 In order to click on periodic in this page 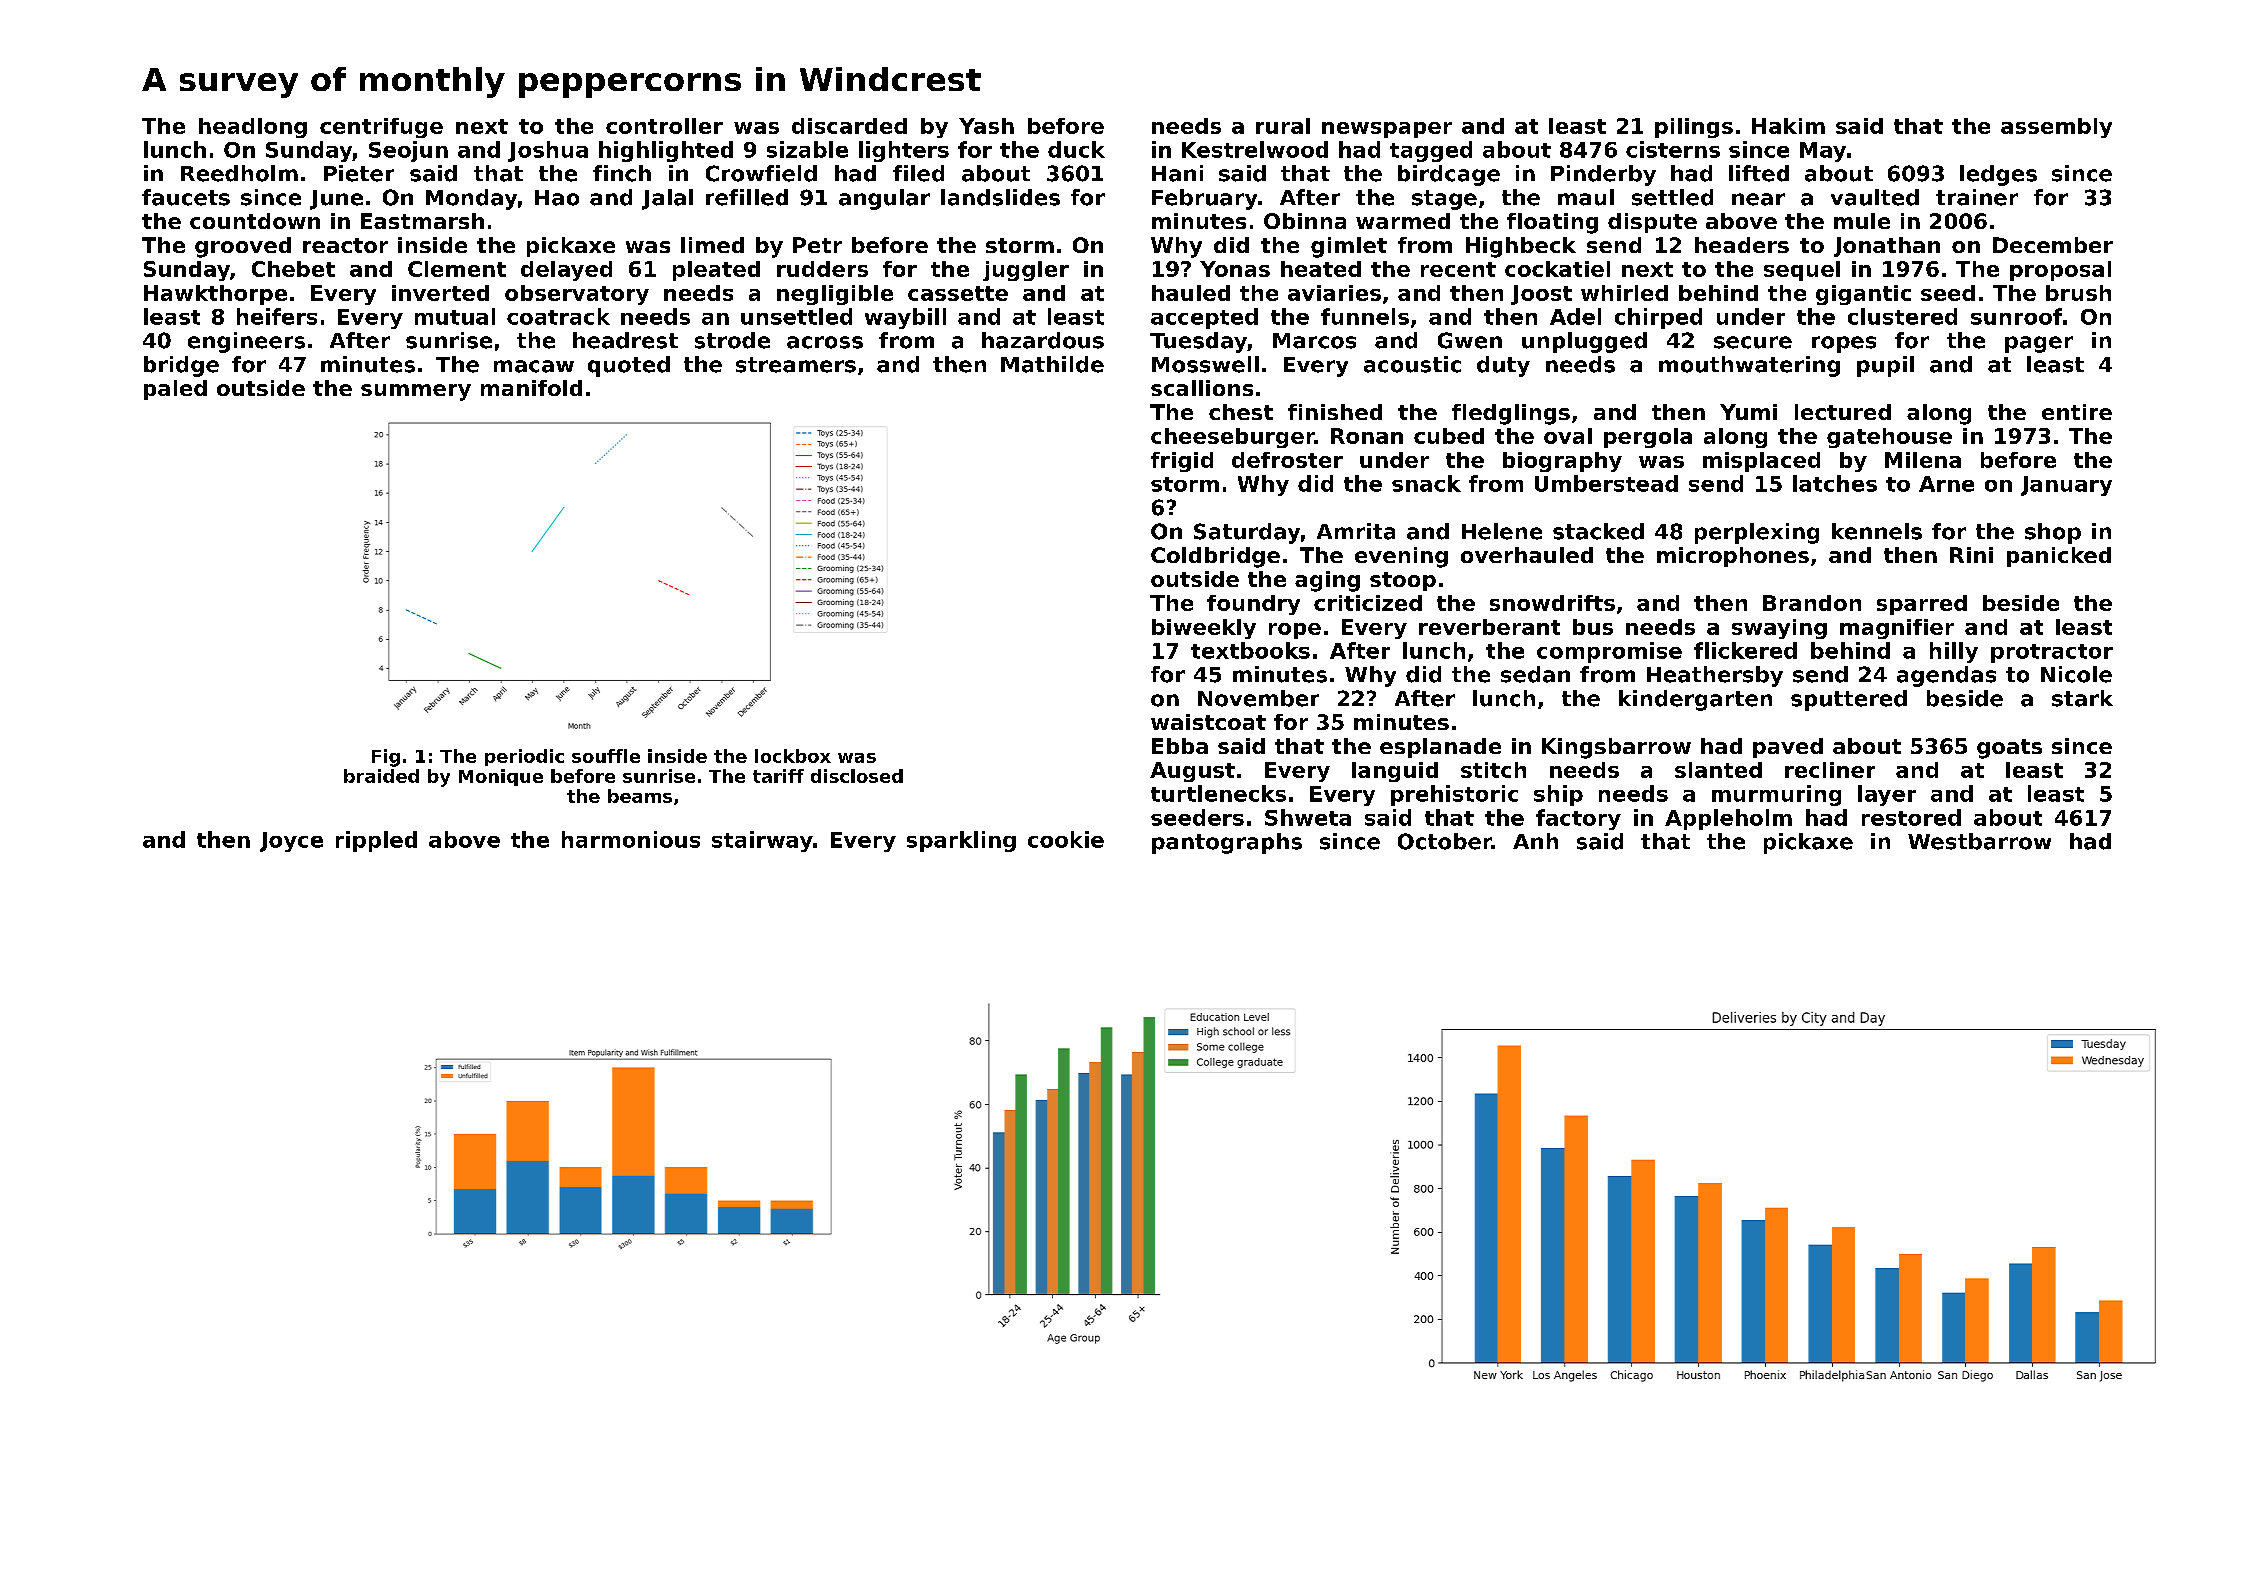, I will do `click(524, 757)`.
